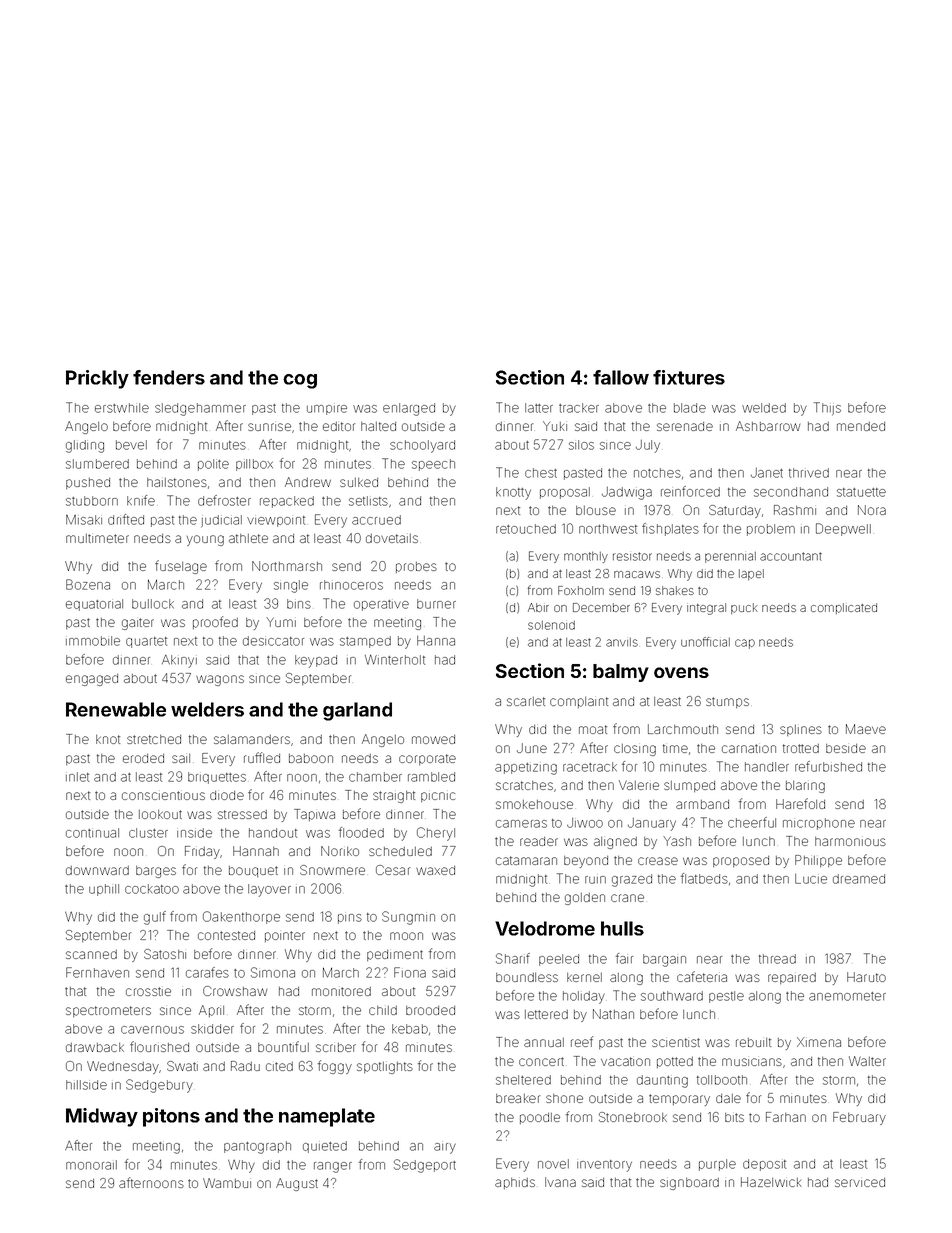 The width and height of the screenshot is (952, 1233). Describe the element at coordinates (579, 702) in the screenshot. I see `complaint` at that location.
